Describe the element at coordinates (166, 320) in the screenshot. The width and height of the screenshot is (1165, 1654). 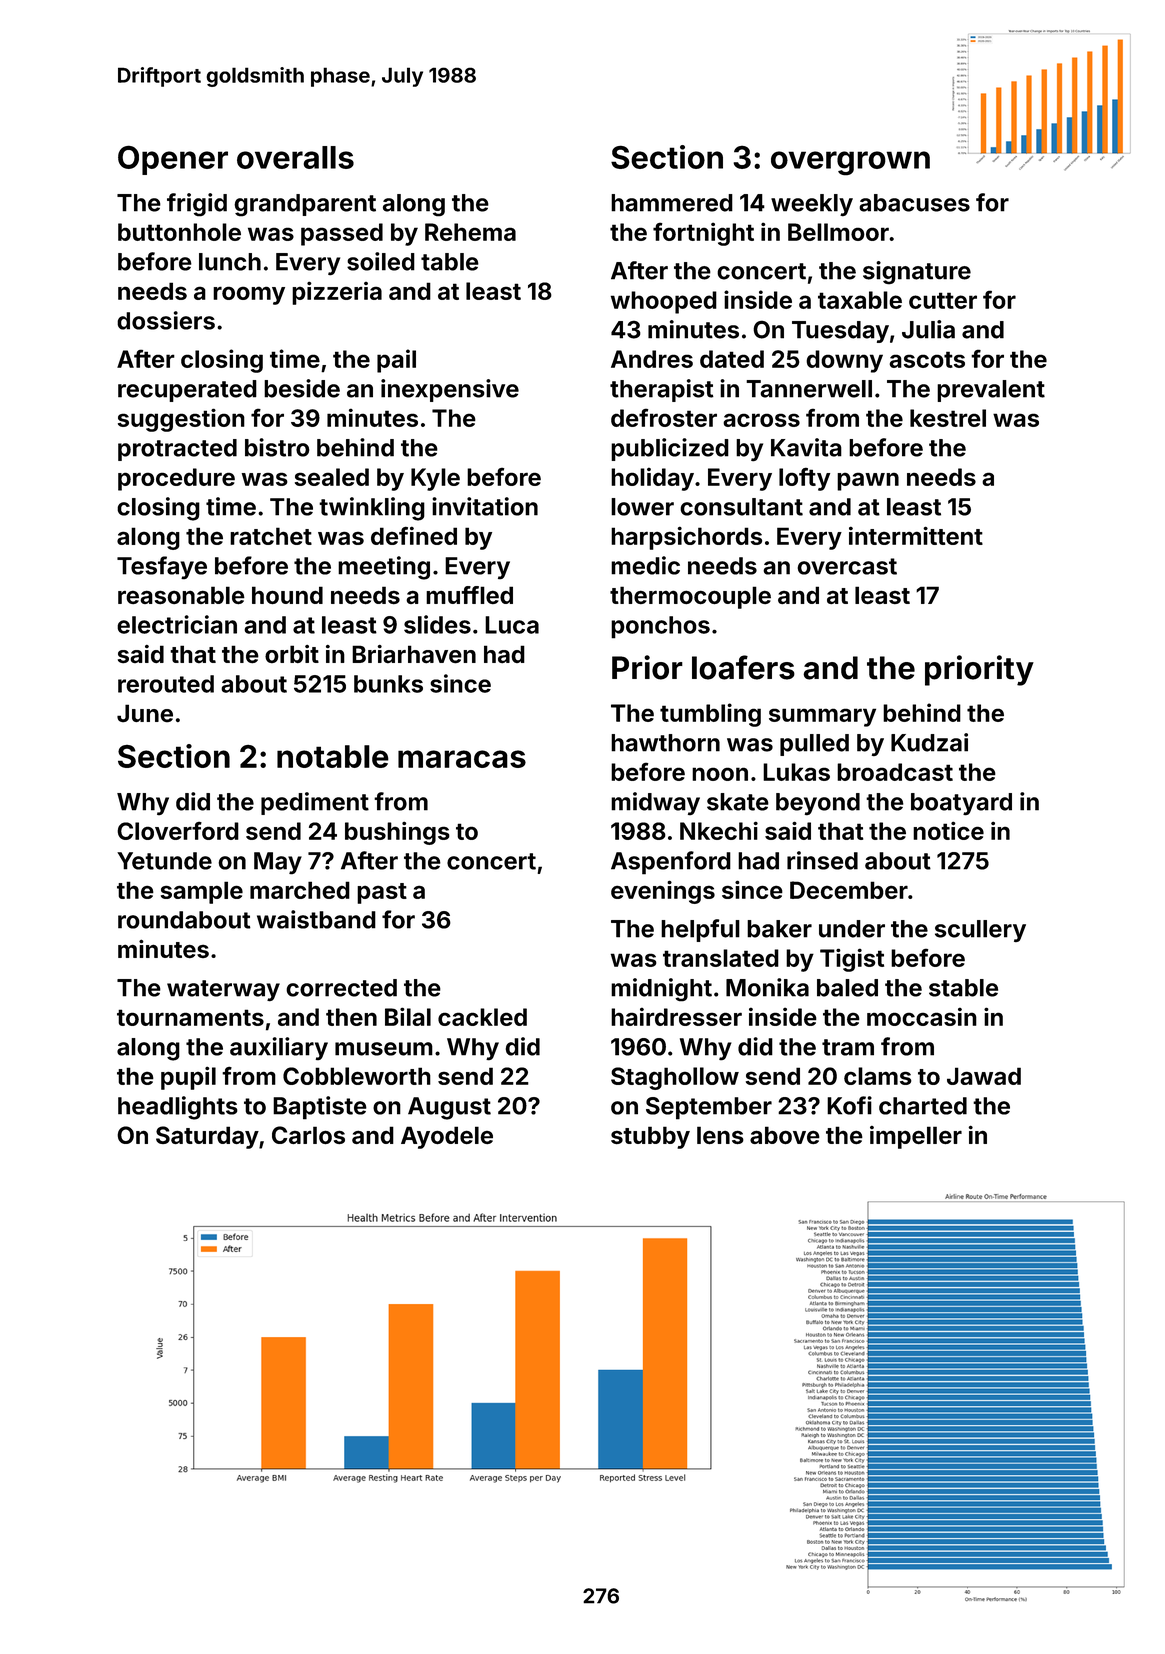
I see `dossiers` at that location.
